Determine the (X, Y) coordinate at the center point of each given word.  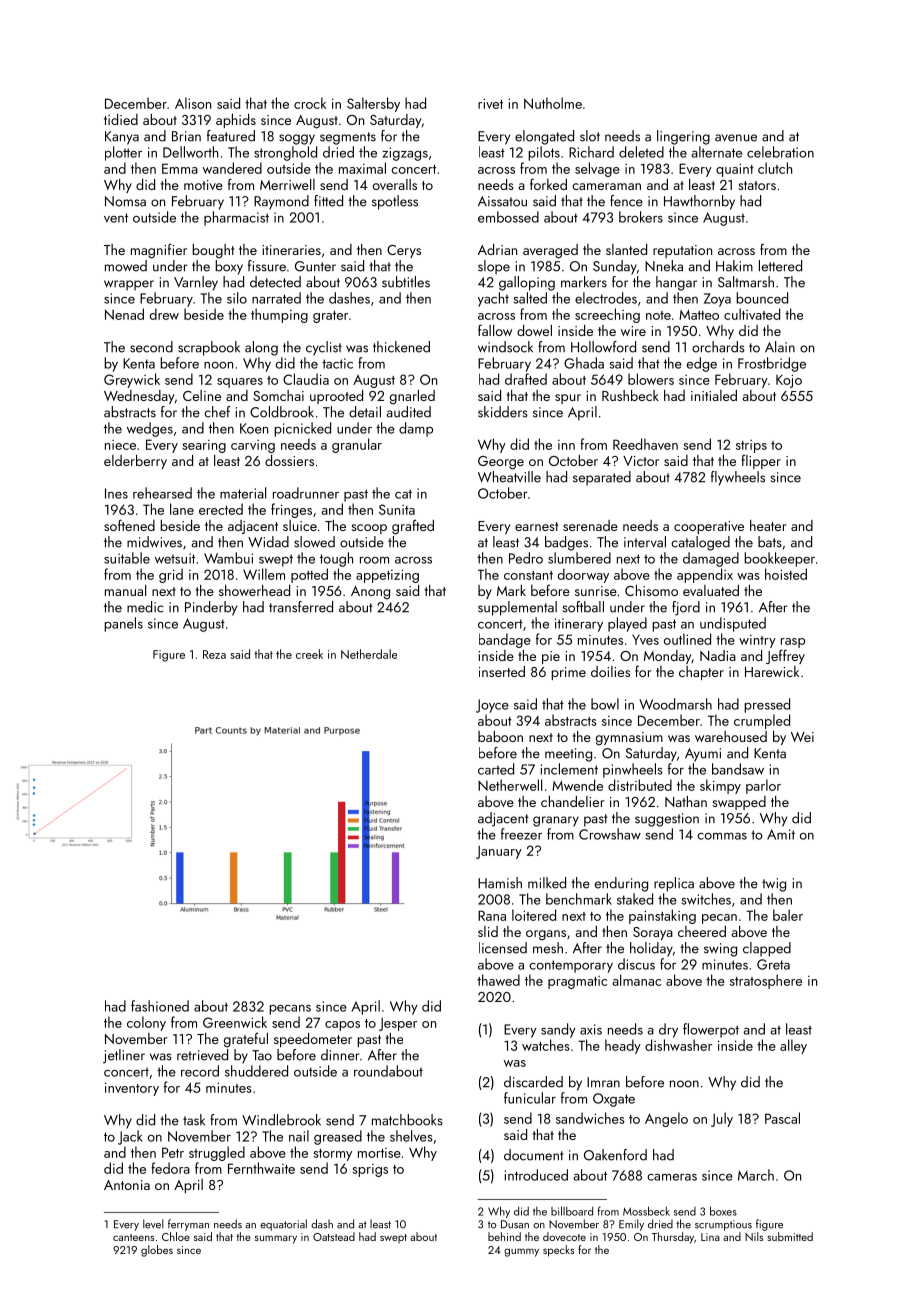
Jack (130, 1137)
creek (309, 654)
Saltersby (373, 104)
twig (774, 885)
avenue (736, 138)
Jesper (398, 1024)
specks (558, 1251)
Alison (193, 103)
